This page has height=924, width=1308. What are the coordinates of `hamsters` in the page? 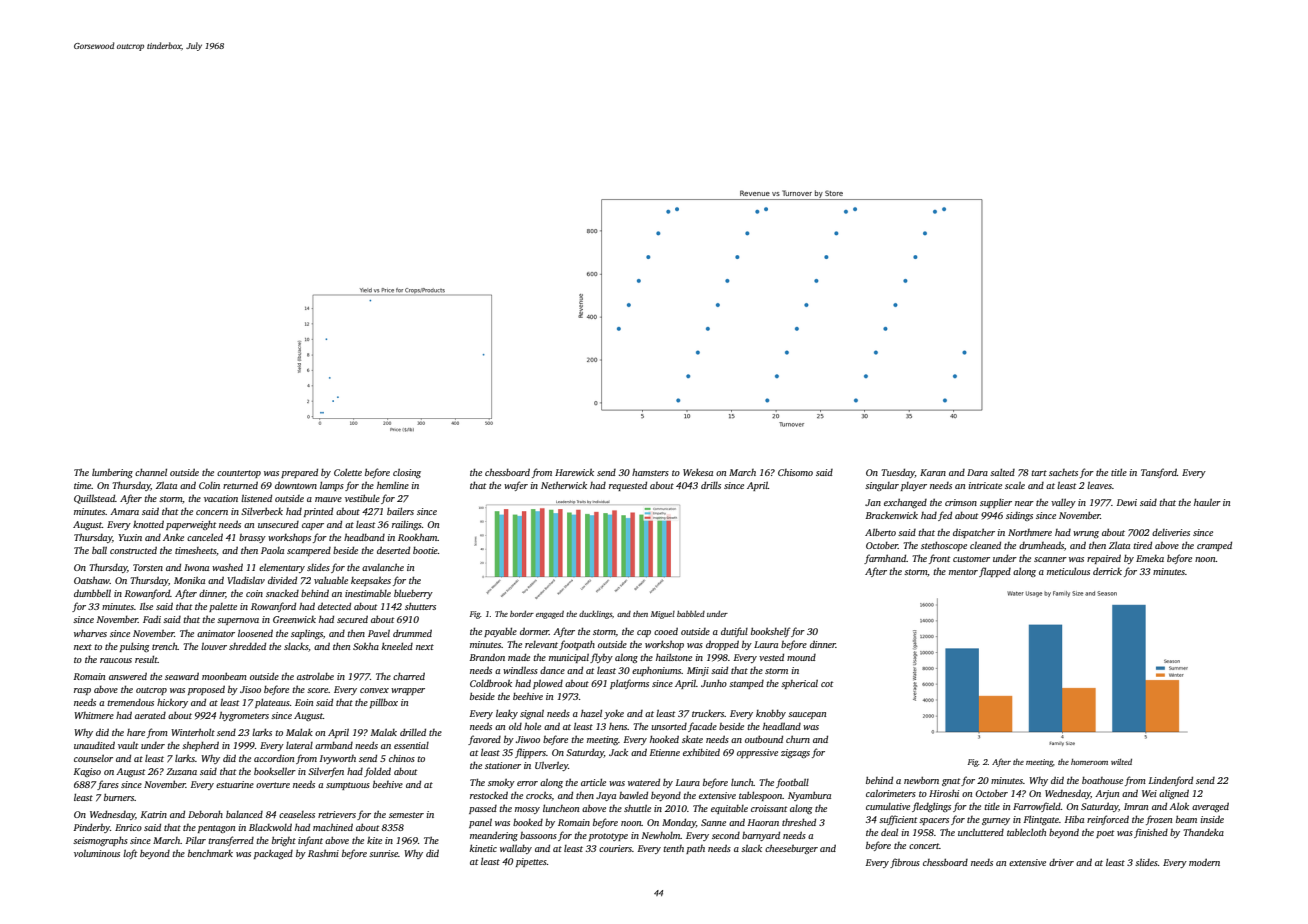 It's located at (650, 472).
